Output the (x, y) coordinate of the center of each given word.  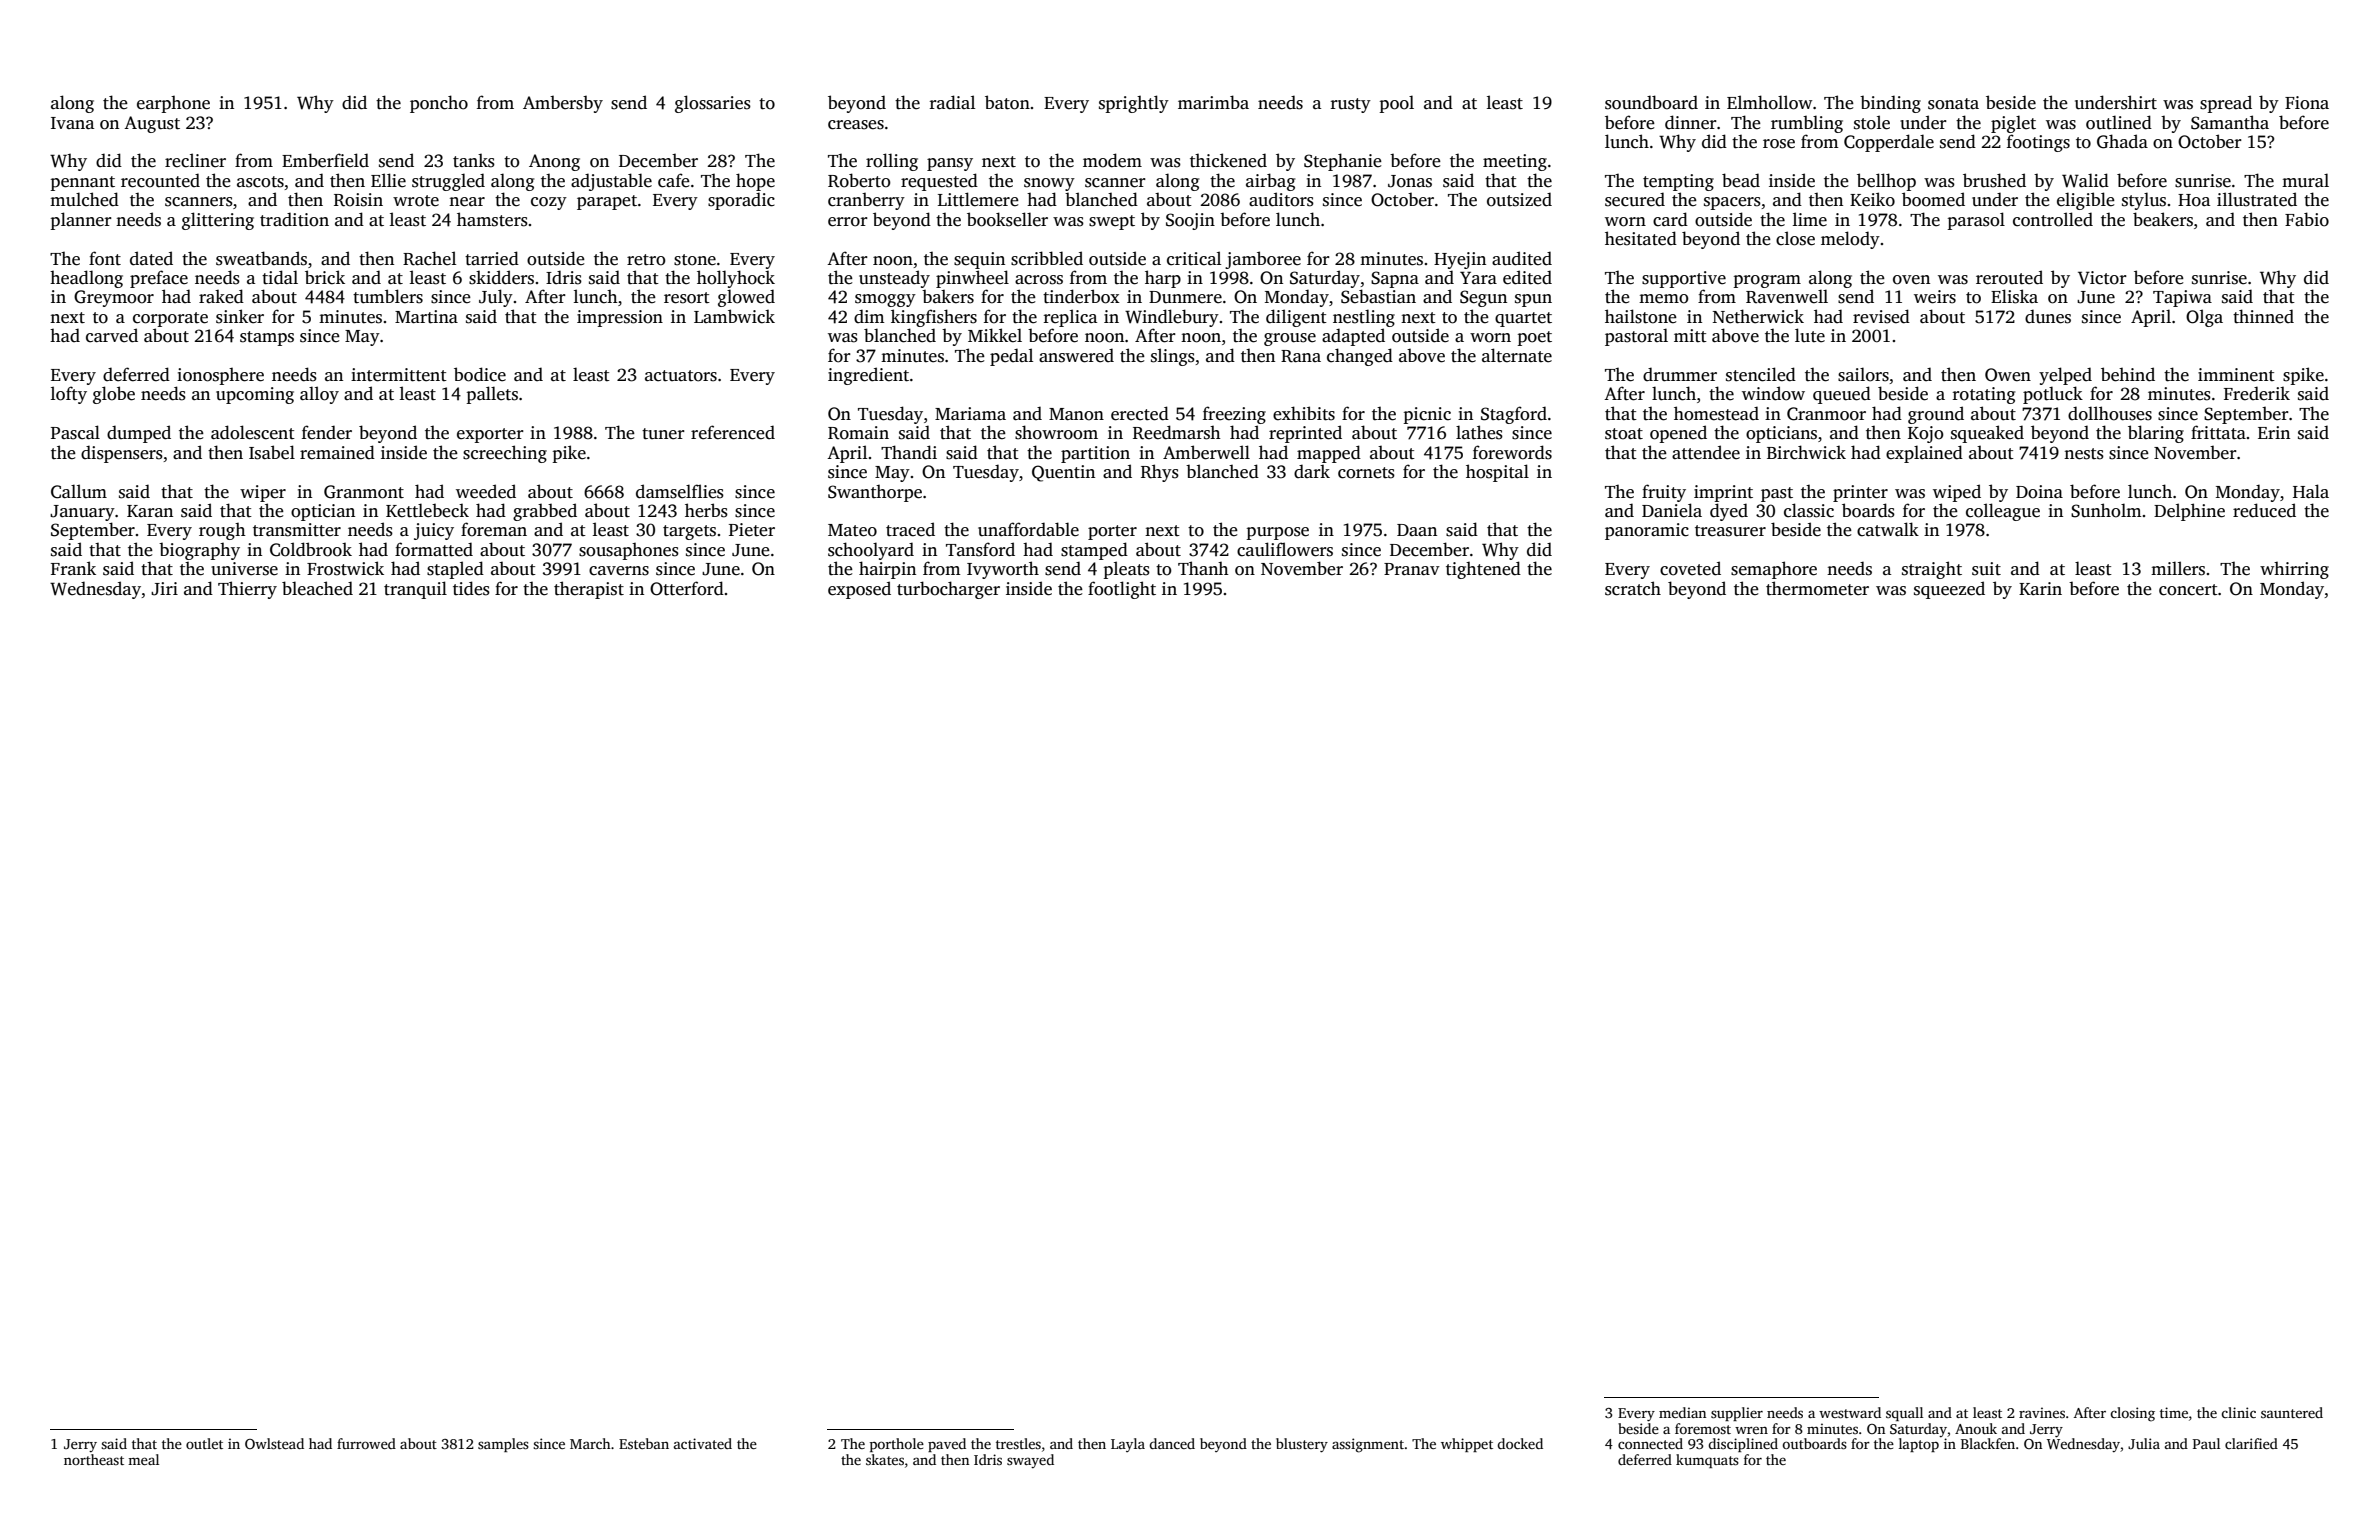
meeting (1515, 162)
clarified (2251, 1443)
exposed (859, 590)
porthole (897, 1445)
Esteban (644, 1443)
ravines (2042, 1412)
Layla (1128, 1445)
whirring (2294, 570)
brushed (1994, 180)
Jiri (164, 589)
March (590, 1443)
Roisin (358, 200)
